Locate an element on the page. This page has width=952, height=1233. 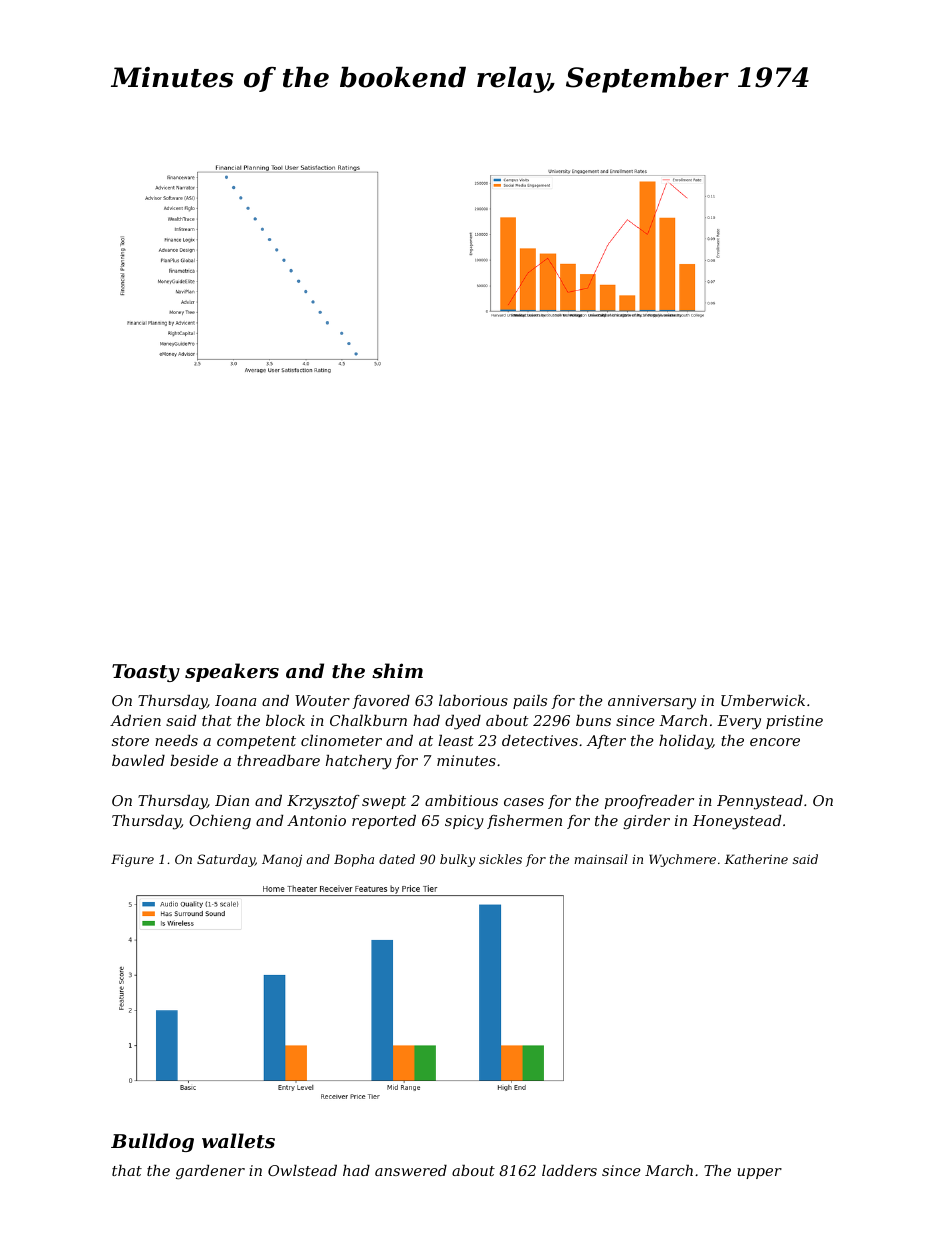
wallets is located at coordinates (238, 1140).
